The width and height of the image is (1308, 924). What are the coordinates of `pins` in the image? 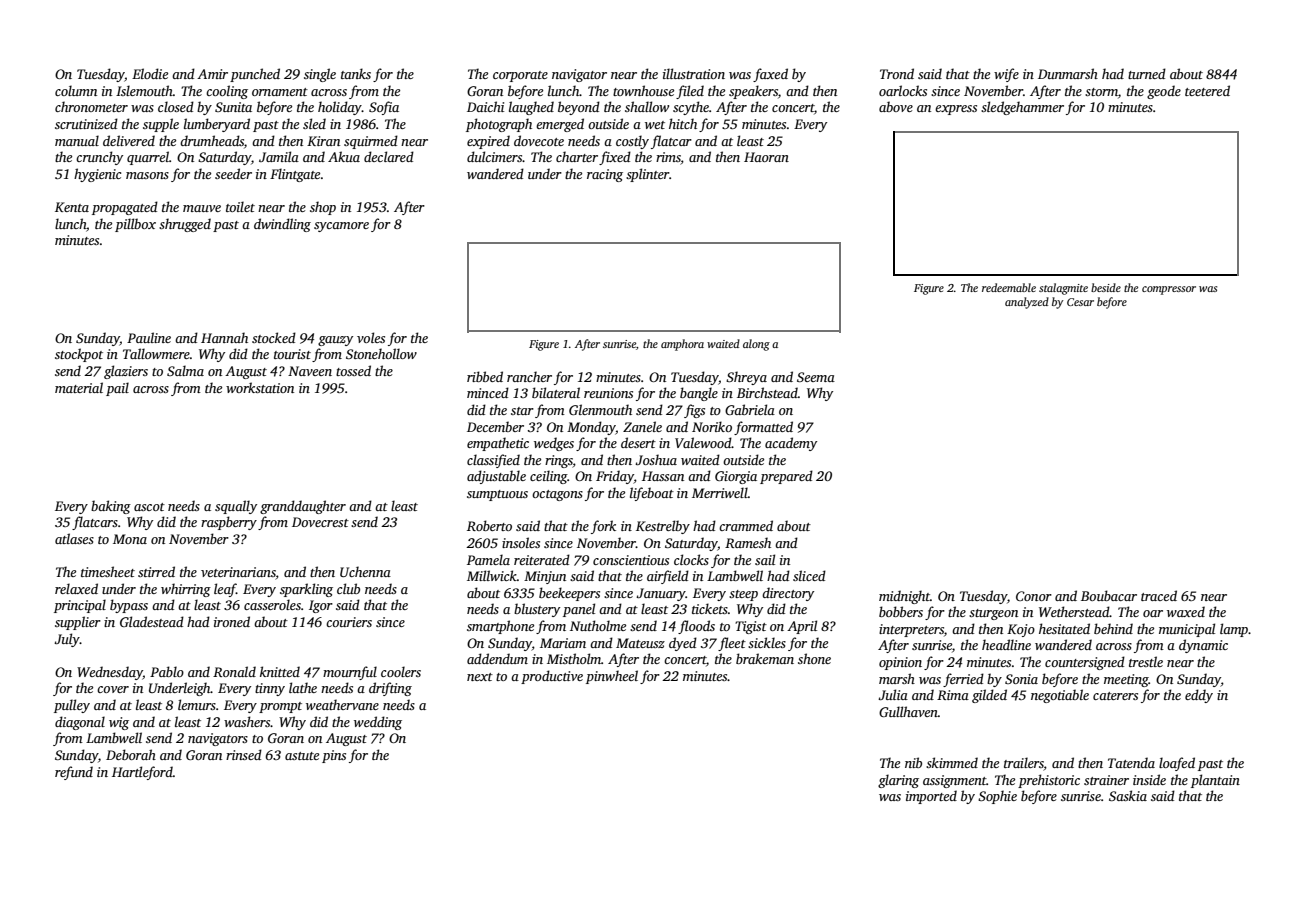 It's located at (334, 756).
